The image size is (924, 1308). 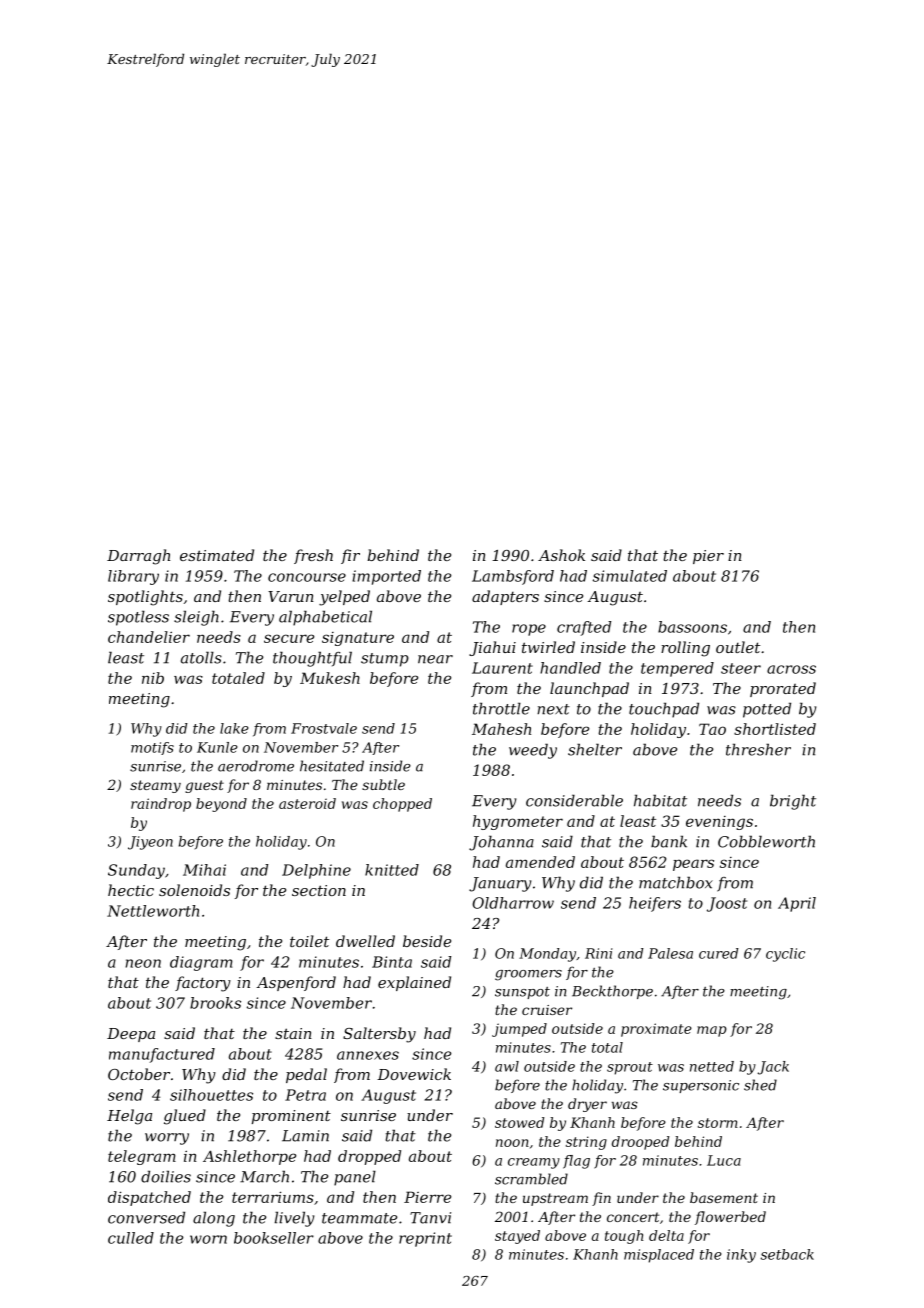 What do you see at coordinates (630, 576) in the page?
I see `simulated` at bounding box center [630, 576].
